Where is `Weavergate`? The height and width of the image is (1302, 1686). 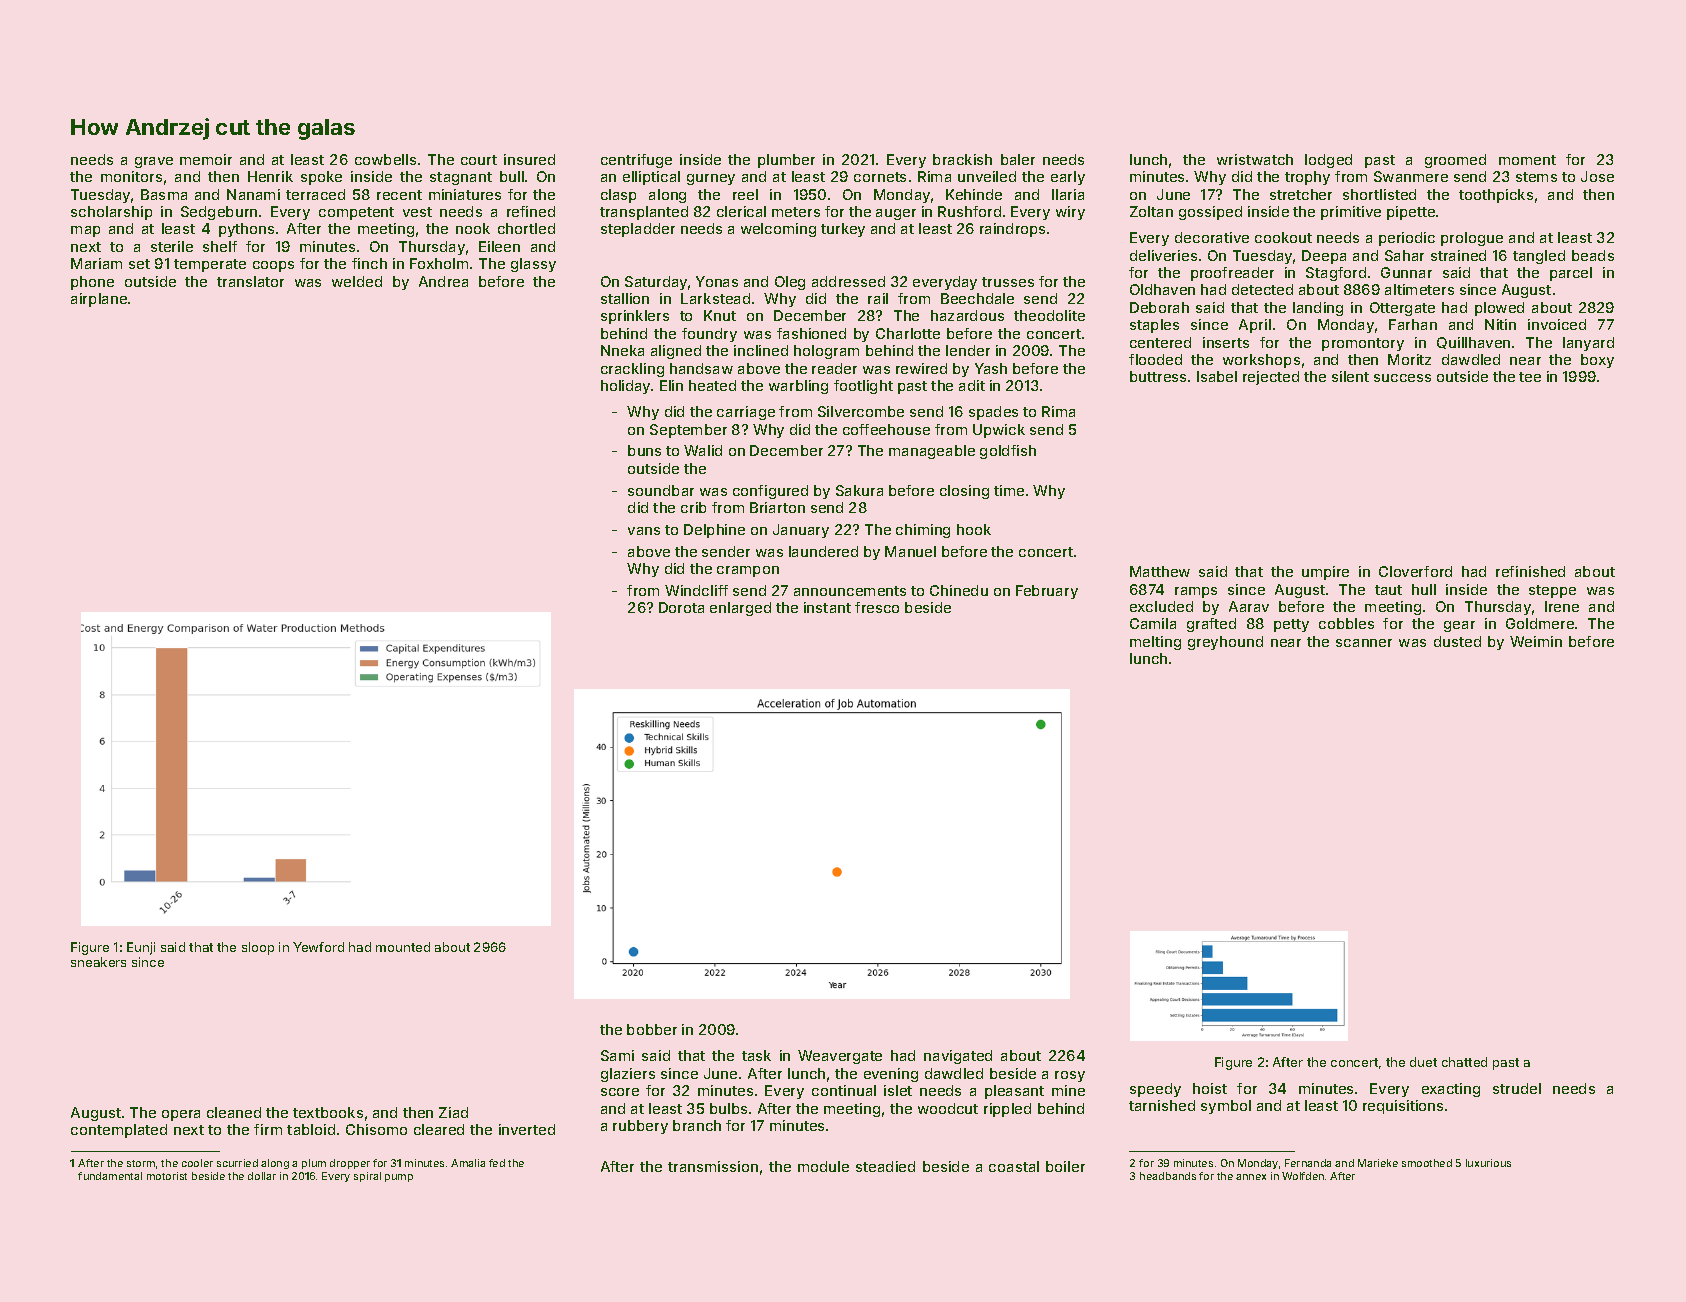 Weavergate is located at coordinates (840, 1057).
